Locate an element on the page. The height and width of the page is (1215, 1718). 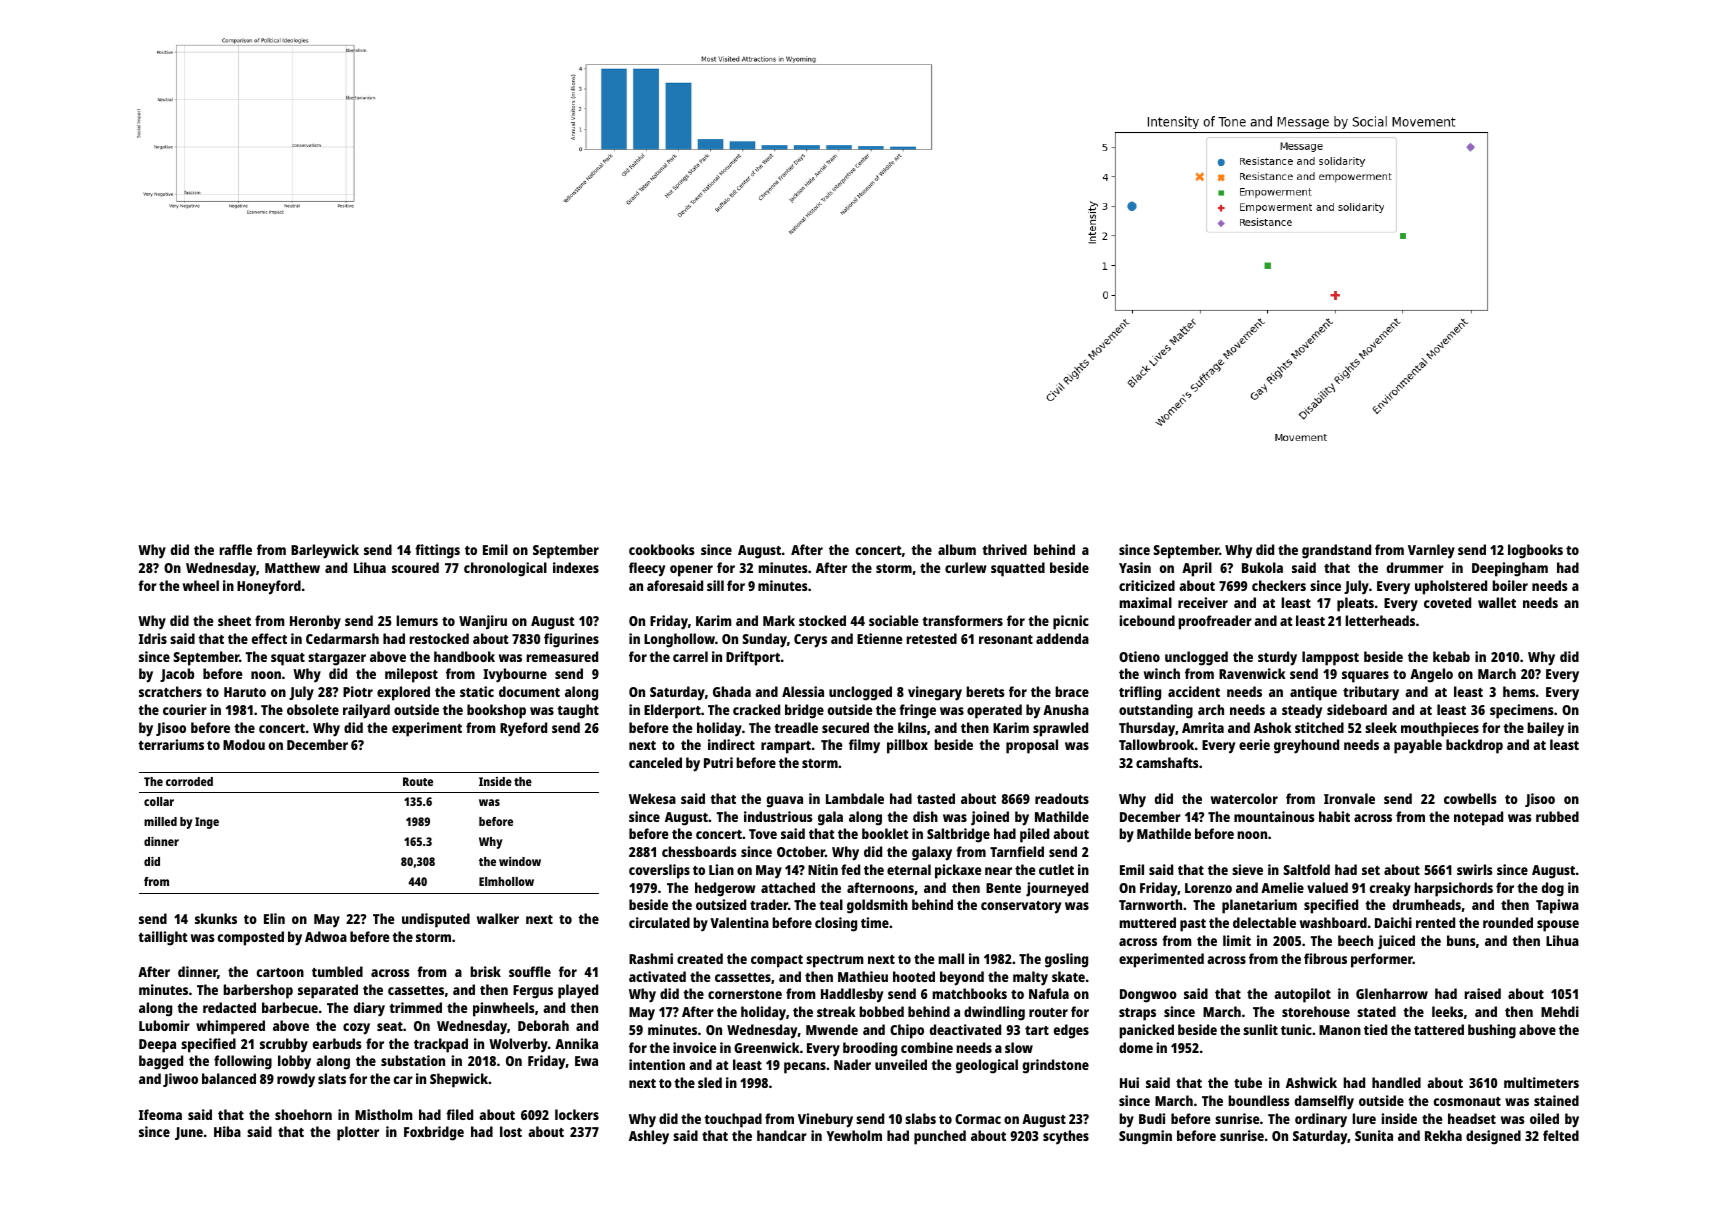
slow is located at coordinates (1019, 1047).
